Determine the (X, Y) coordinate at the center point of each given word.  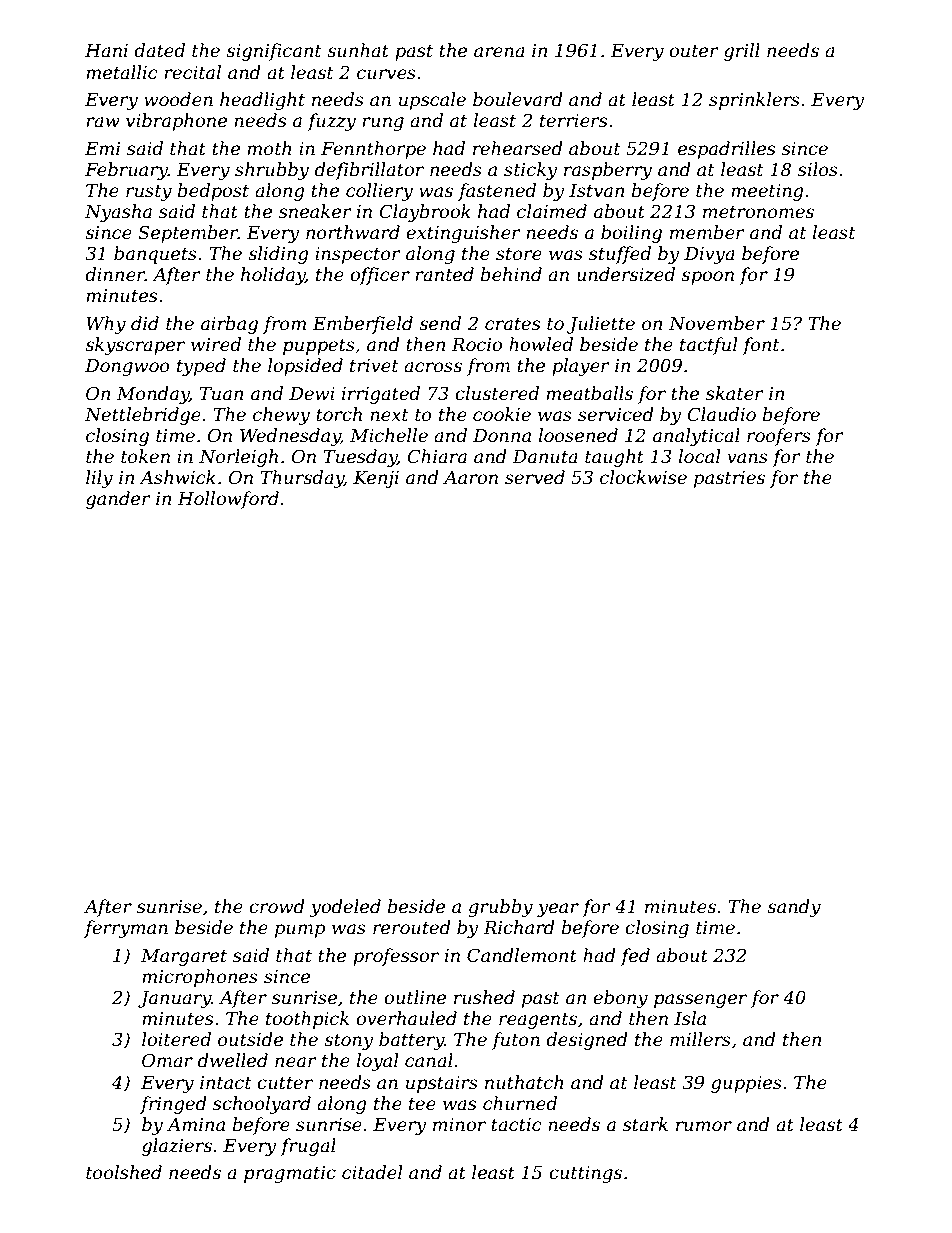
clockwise (643, 477)
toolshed (124, 1172)
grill (742, 52)
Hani (106, 50)
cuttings (585, 1174)
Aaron (470, 478)
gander (118, 500)
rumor (704, 1126)
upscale (432, 101)
